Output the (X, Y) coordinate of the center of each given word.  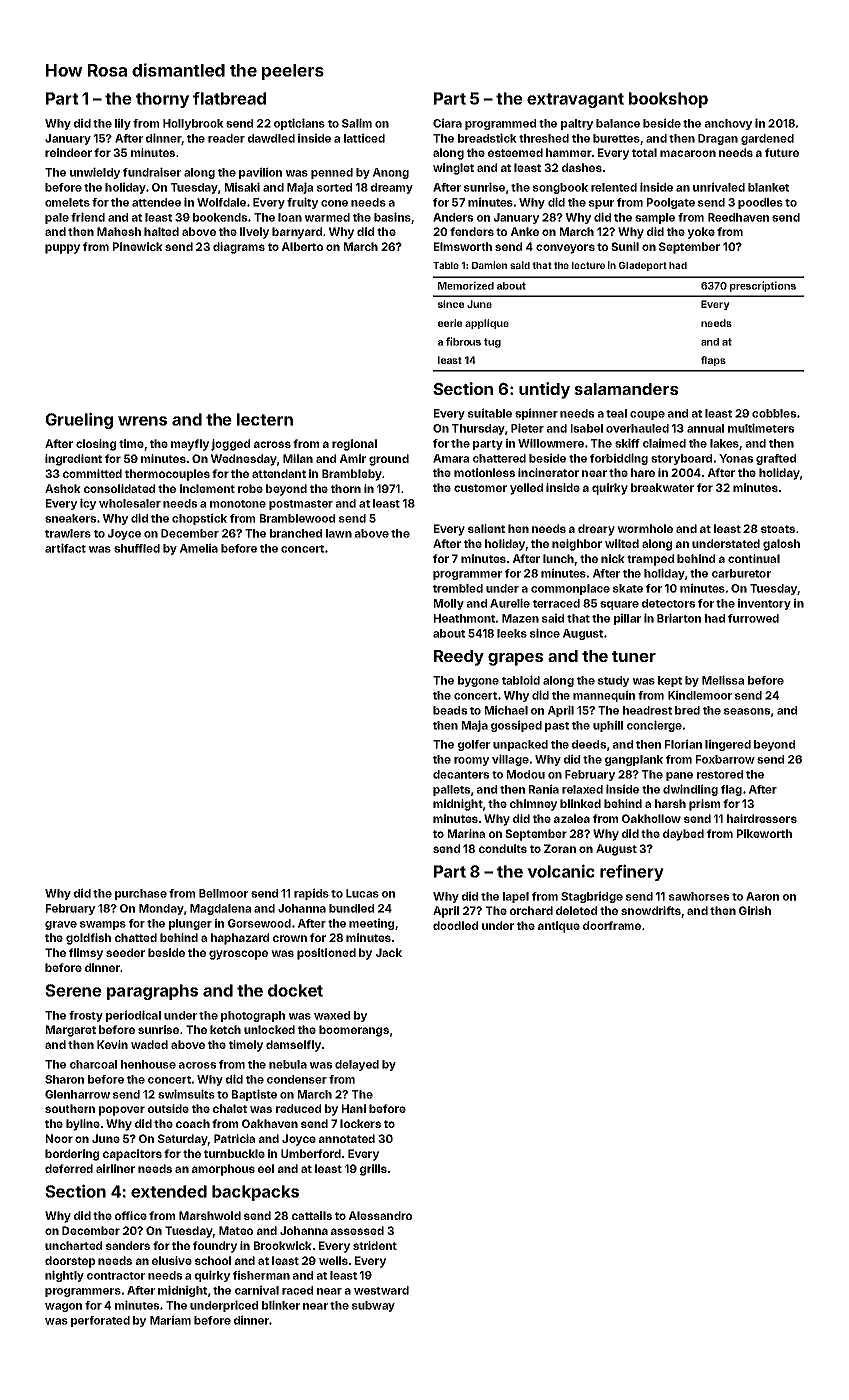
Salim (357, 123)
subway (373, 1306)
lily (123, 124)
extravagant (575, 100)
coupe (647, 415)
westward (381, 1290)
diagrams (239, 248)
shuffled (137, 548)
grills (373, 1170)
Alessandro (380, 1215)
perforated (100, 1321)
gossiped (516, 726)
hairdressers (762, 818)
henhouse (148, 1064)
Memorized (466, 285)
